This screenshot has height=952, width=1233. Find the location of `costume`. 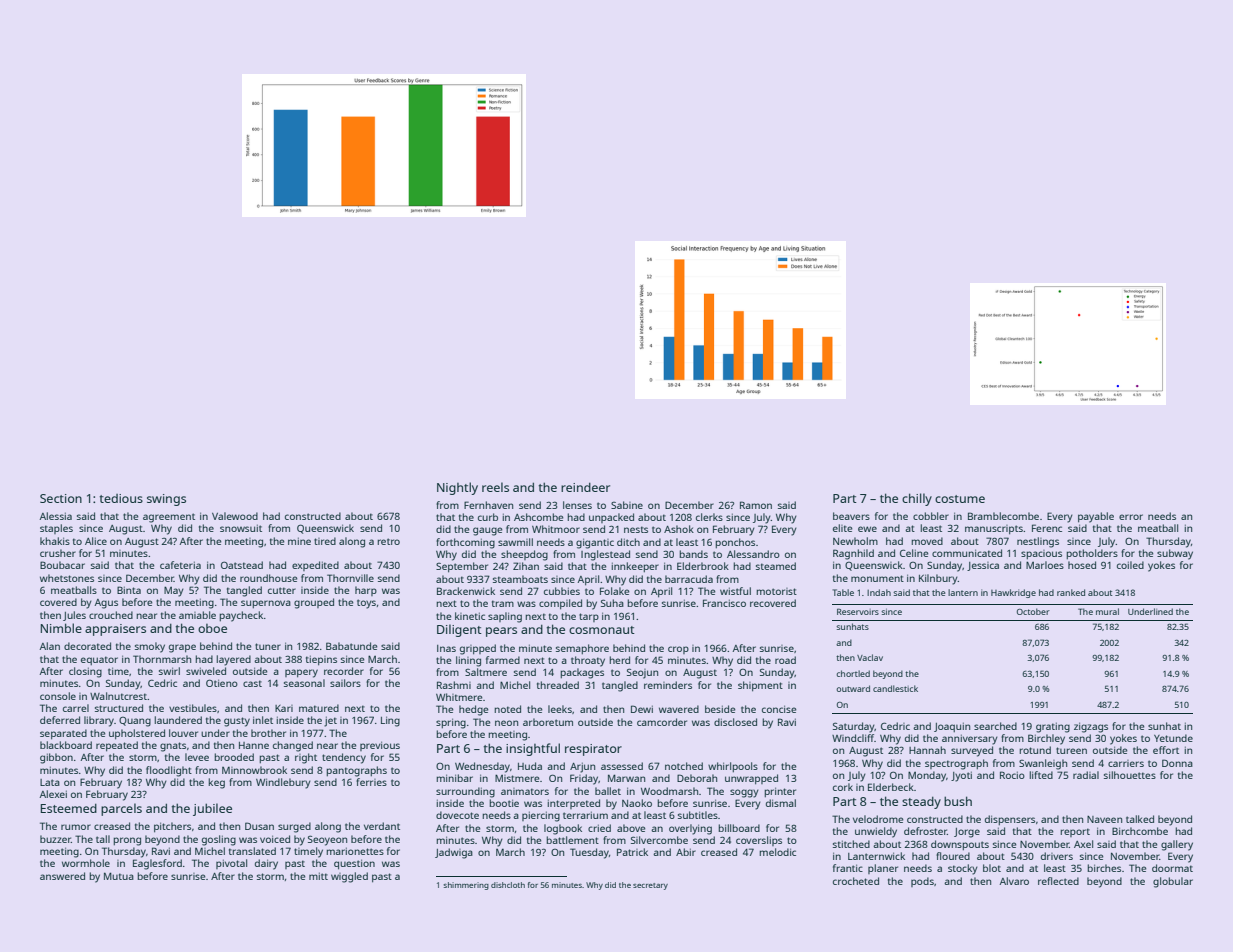

costume is located at coordinates (960, 499).
